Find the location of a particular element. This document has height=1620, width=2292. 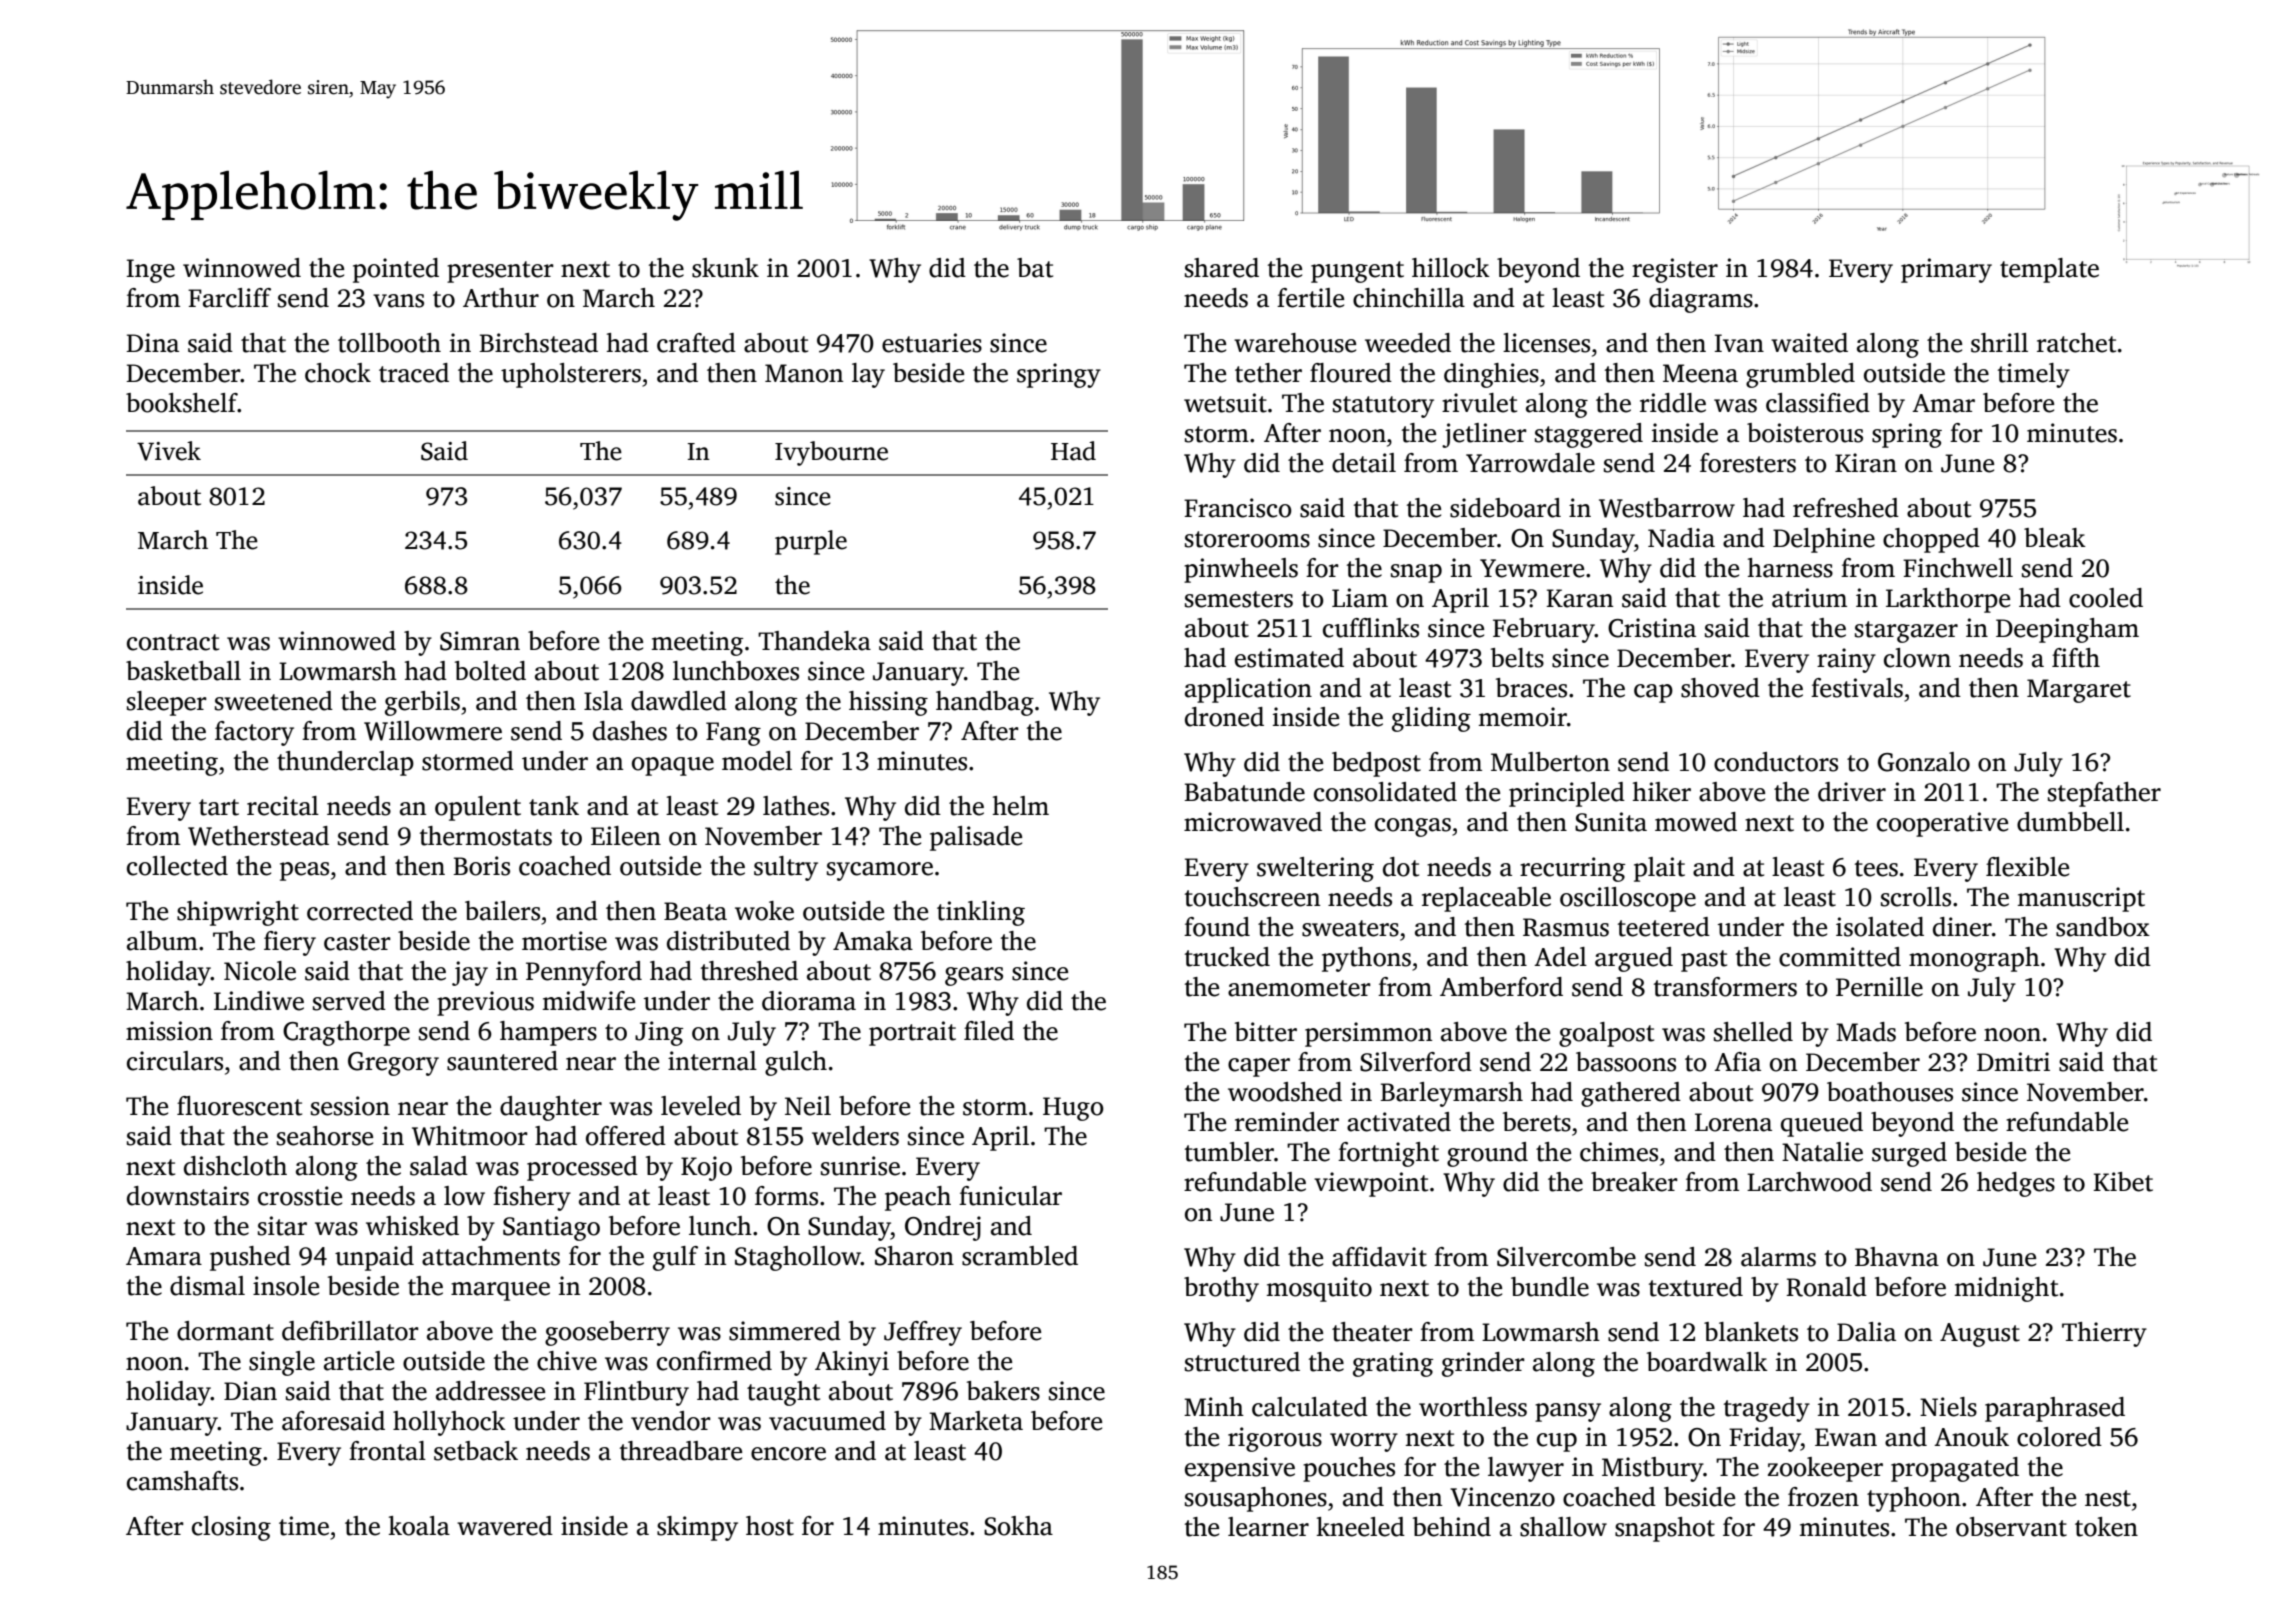

skunk is located at coordinates (725, 268).
